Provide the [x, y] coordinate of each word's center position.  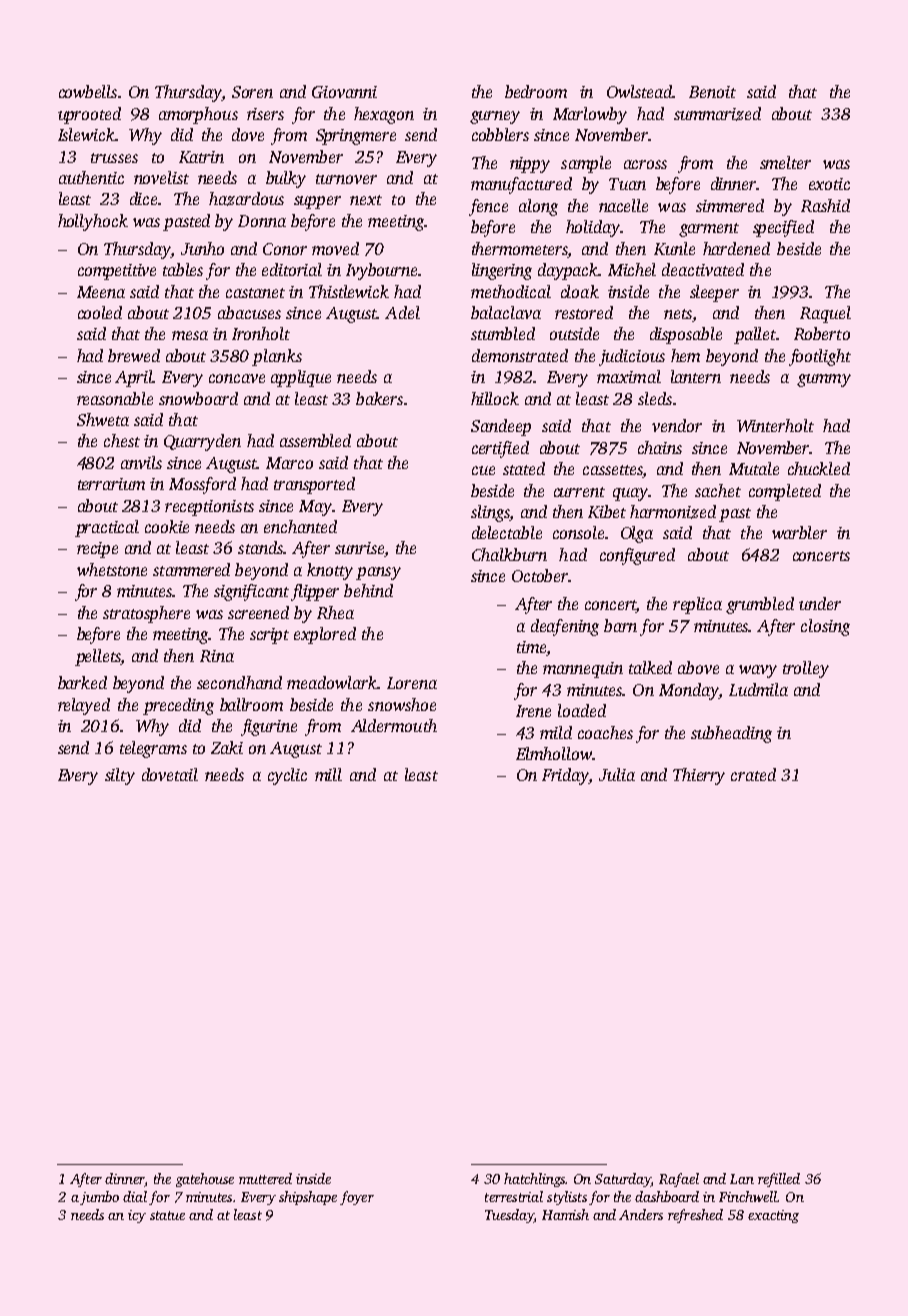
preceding [178, 706]
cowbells [88, 91]
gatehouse [205, 1180]
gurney [495, 117]
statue [167, 1215]
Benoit [712, 92]
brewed [134, 355]
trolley [806, 669]
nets [678, 314]
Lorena [412, 683]
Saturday [623, 1180]
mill [328, 774]
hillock [495, 398]
